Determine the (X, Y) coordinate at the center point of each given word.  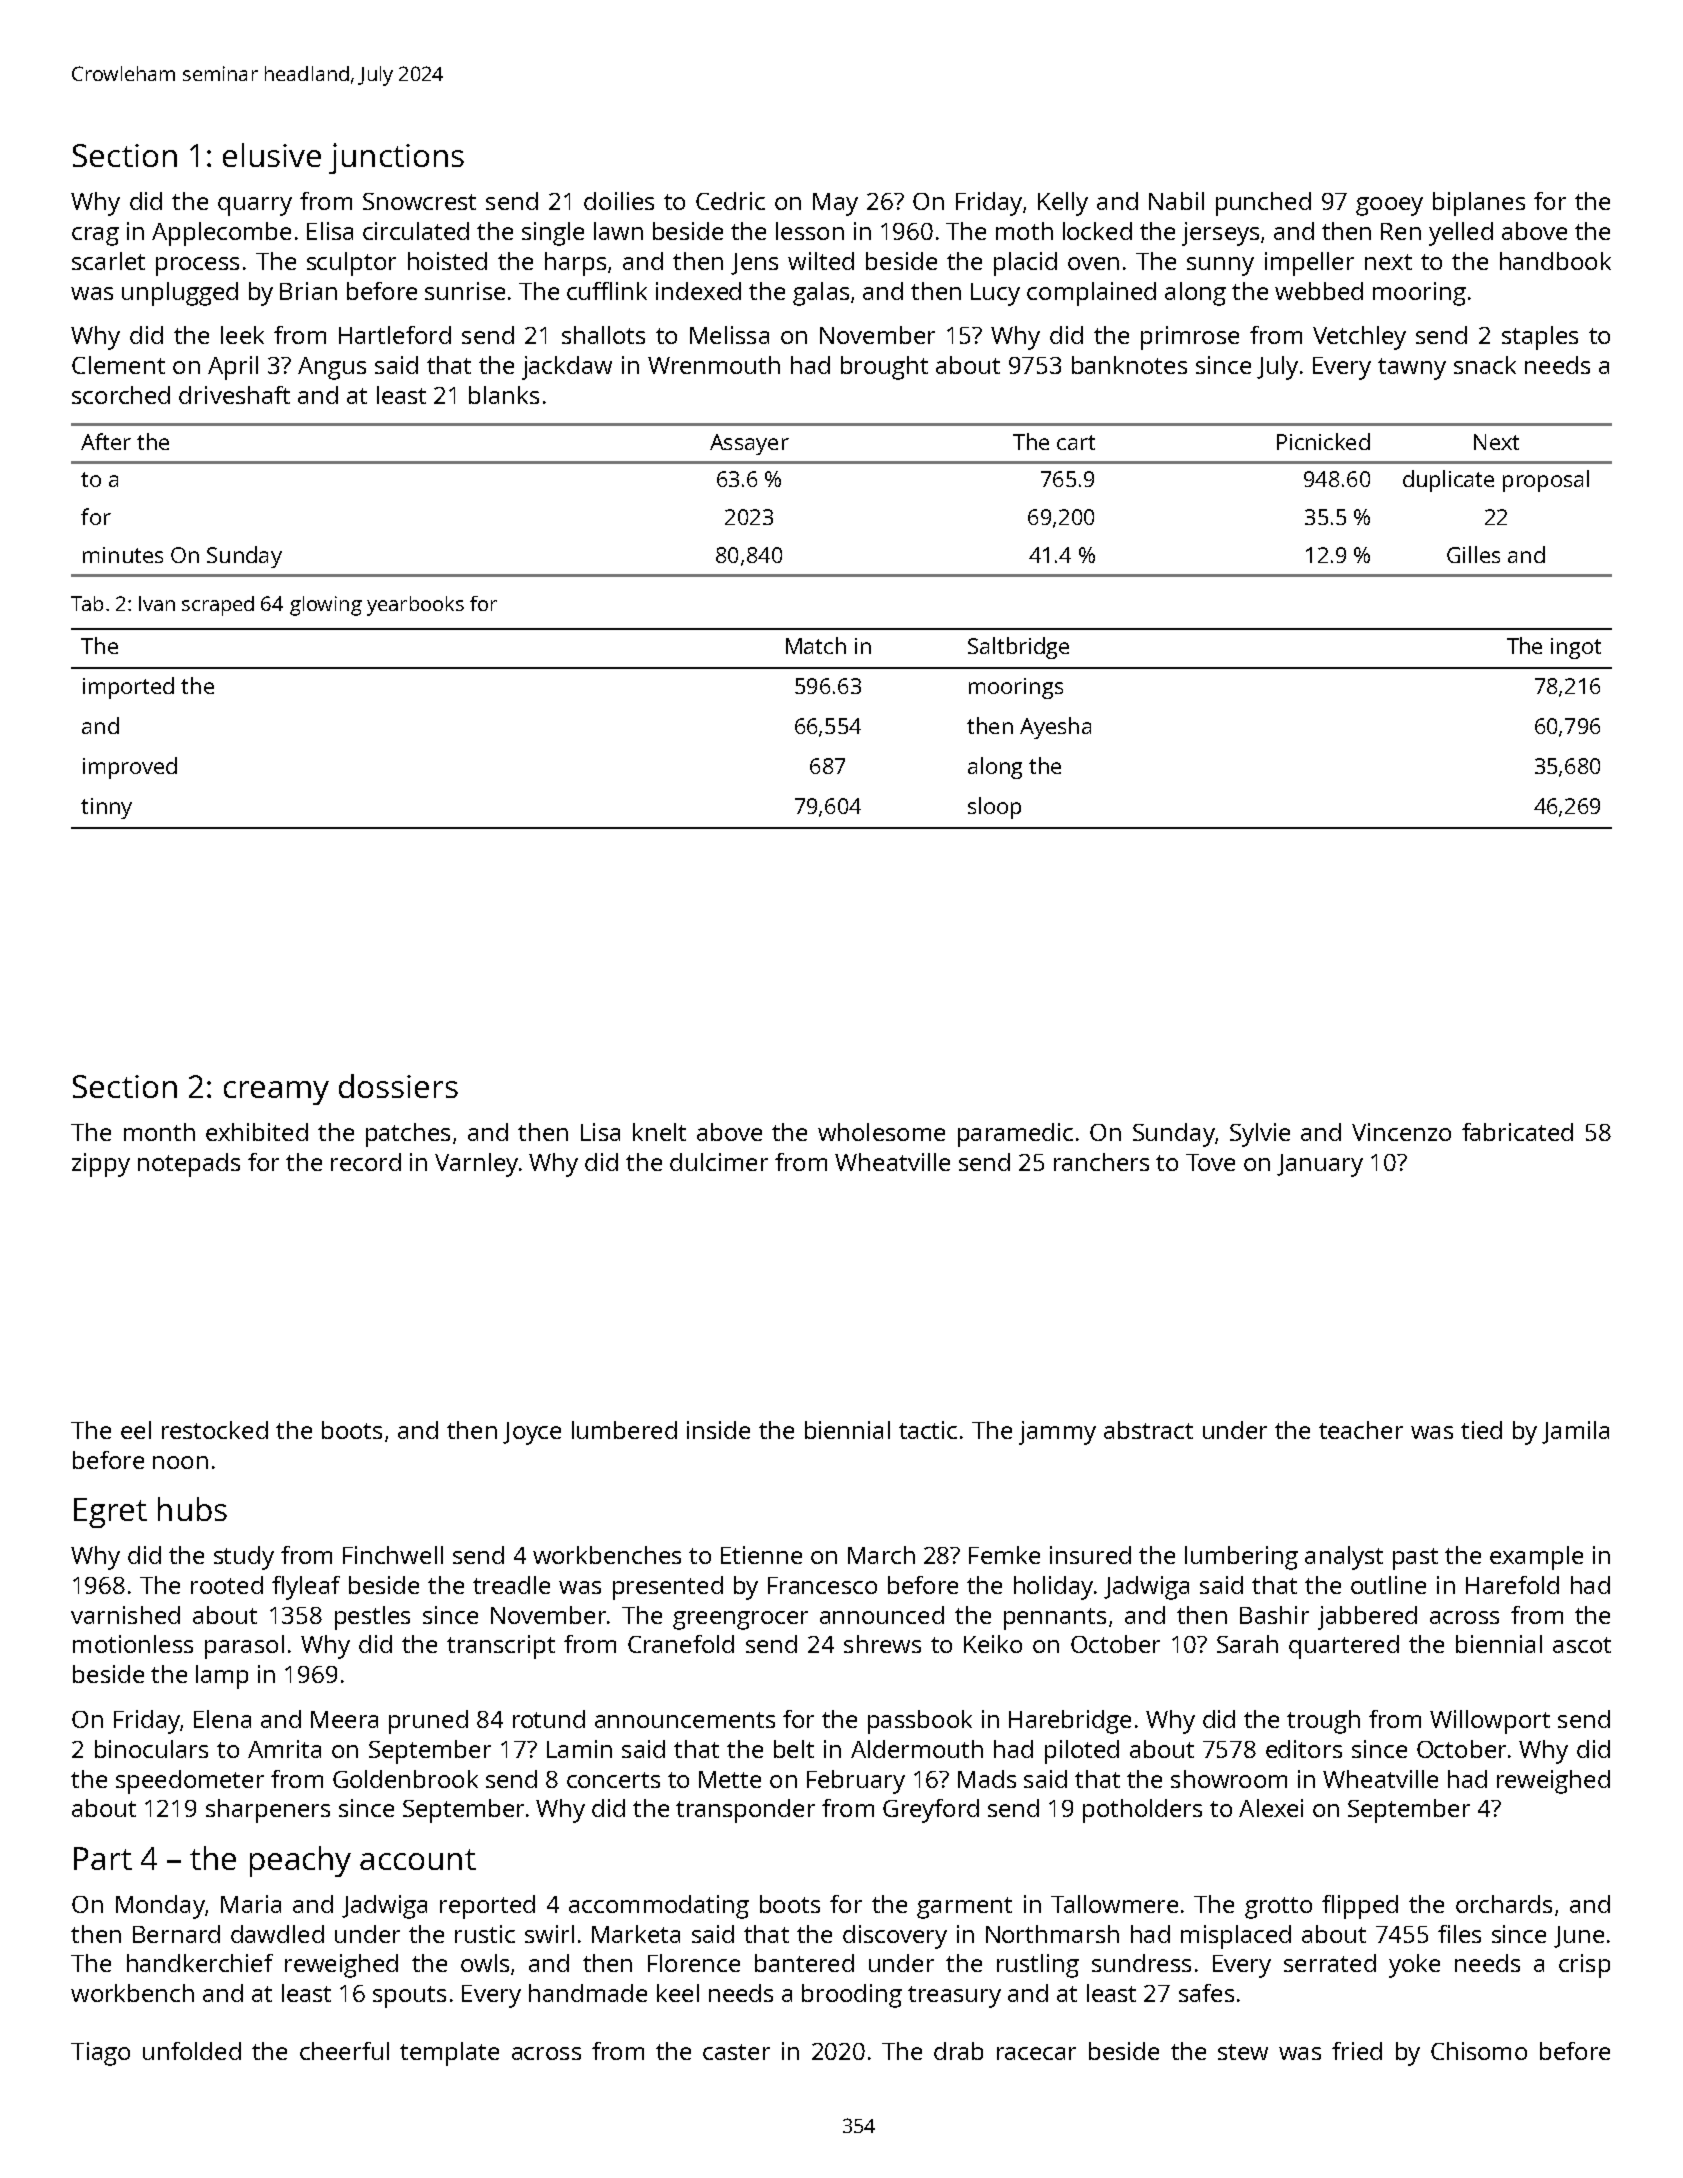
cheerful (344, 2051)
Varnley (476, 1165)
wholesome (881, 1132)
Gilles (1473, 554)
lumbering (1241, 1558)
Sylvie (1260, 1135)
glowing (326, 606)
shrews (882, 1644)
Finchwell (393, 1555)
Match (816, 645)
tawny (1412, 369)
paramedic (1015, 1135)
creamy (276, 1093)
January (1320, 1165)
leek (242, 335)
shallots (603, 335)
